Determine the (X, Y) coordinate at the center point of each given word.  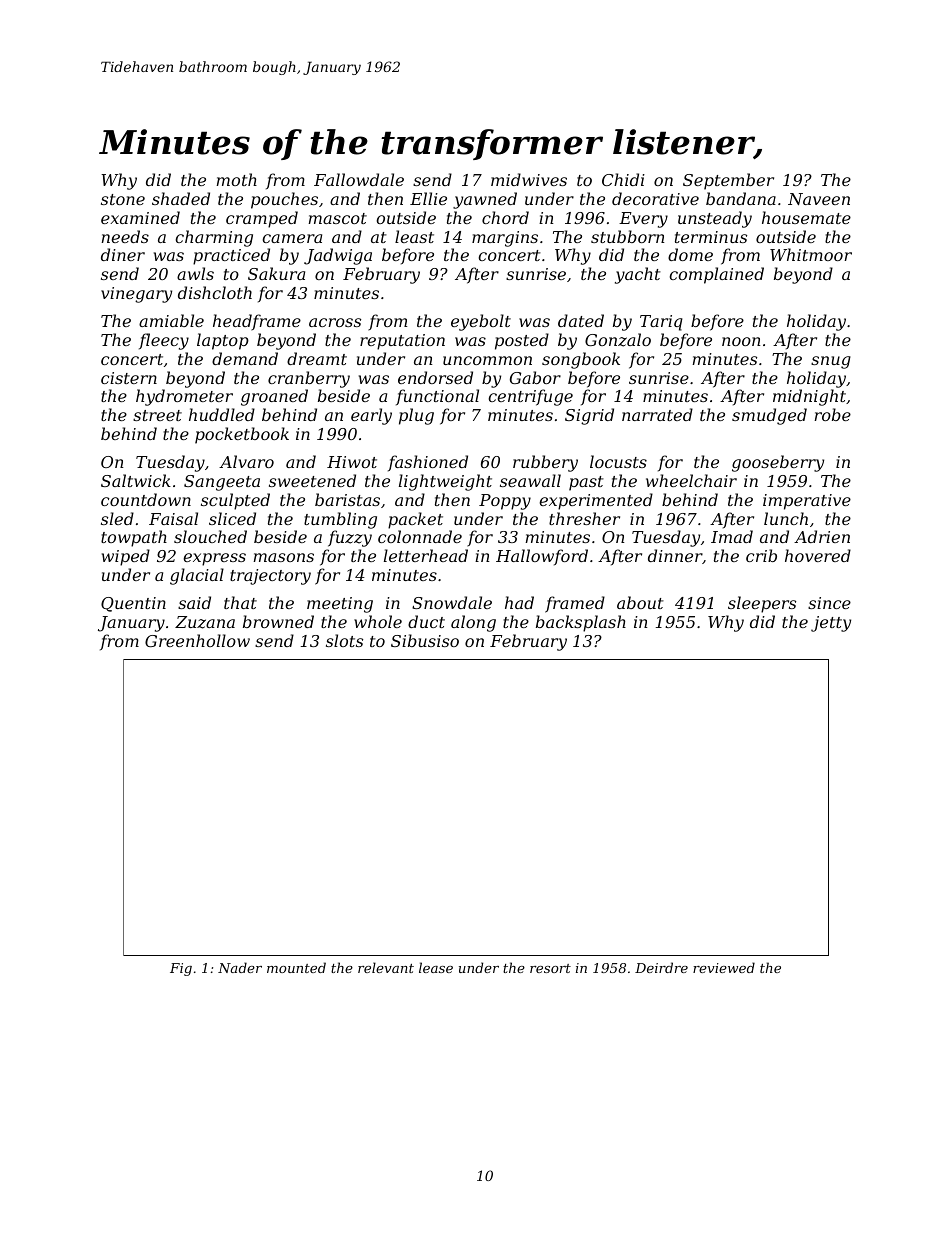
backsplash (581, 623)
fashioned (428, 463)
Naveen (819, 199)
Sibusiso (425, 640)
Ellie (428, 198)
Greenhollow (197, 640)
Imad (732, 536)
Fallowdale (359, 179)
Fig (181, 969)
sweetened (312, 480)
